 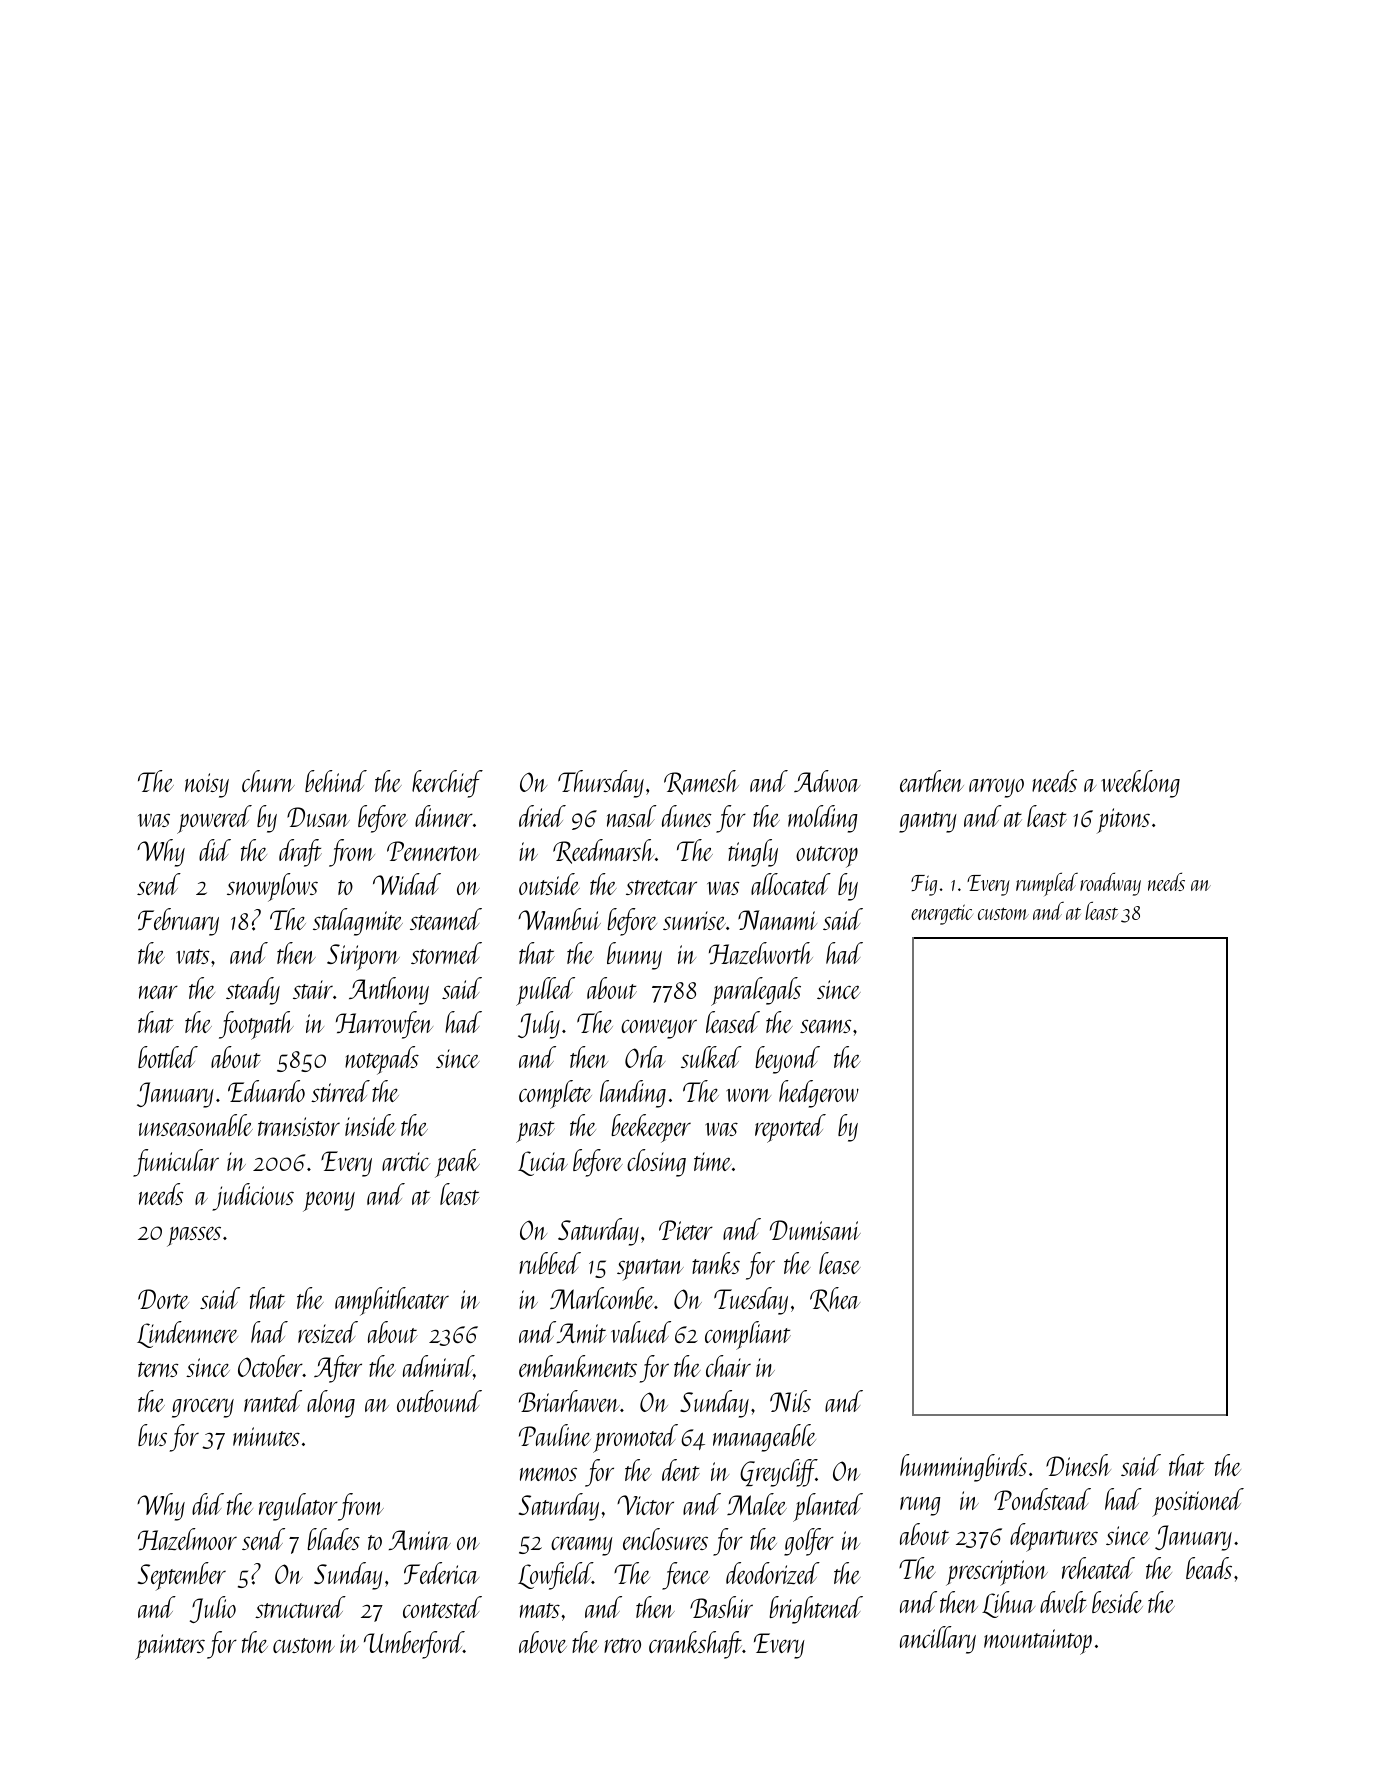 What do you see at coordinates (170, 1647) in the document?
I see `painters` at bounding box center [170, 1647].
